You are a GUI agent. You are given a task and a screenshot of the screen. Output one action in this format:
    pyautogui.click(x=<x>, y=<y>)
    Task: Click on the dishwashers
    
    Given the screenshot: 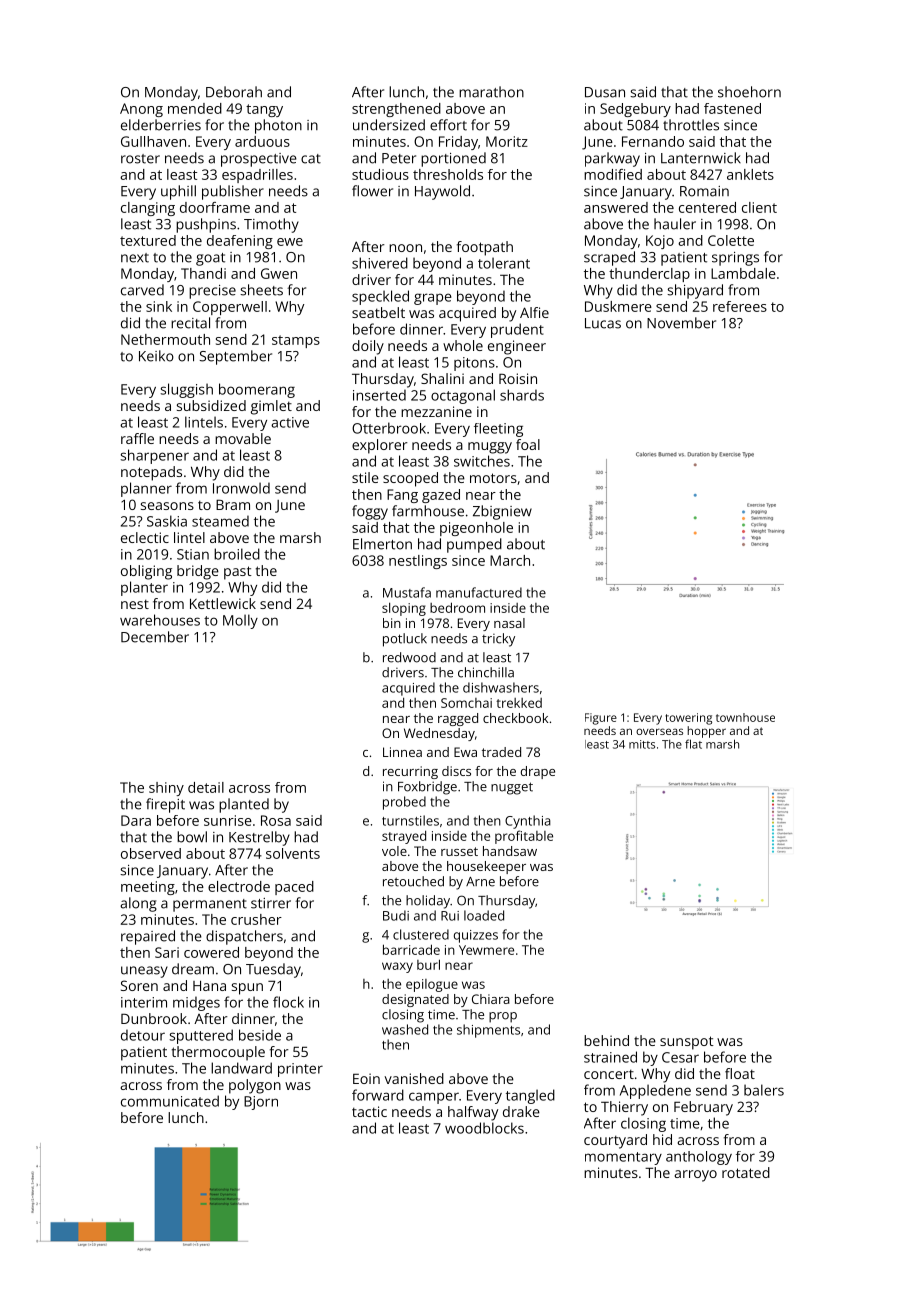 What is the action you would take?
    pyautogui.click(x=501, y=687)
